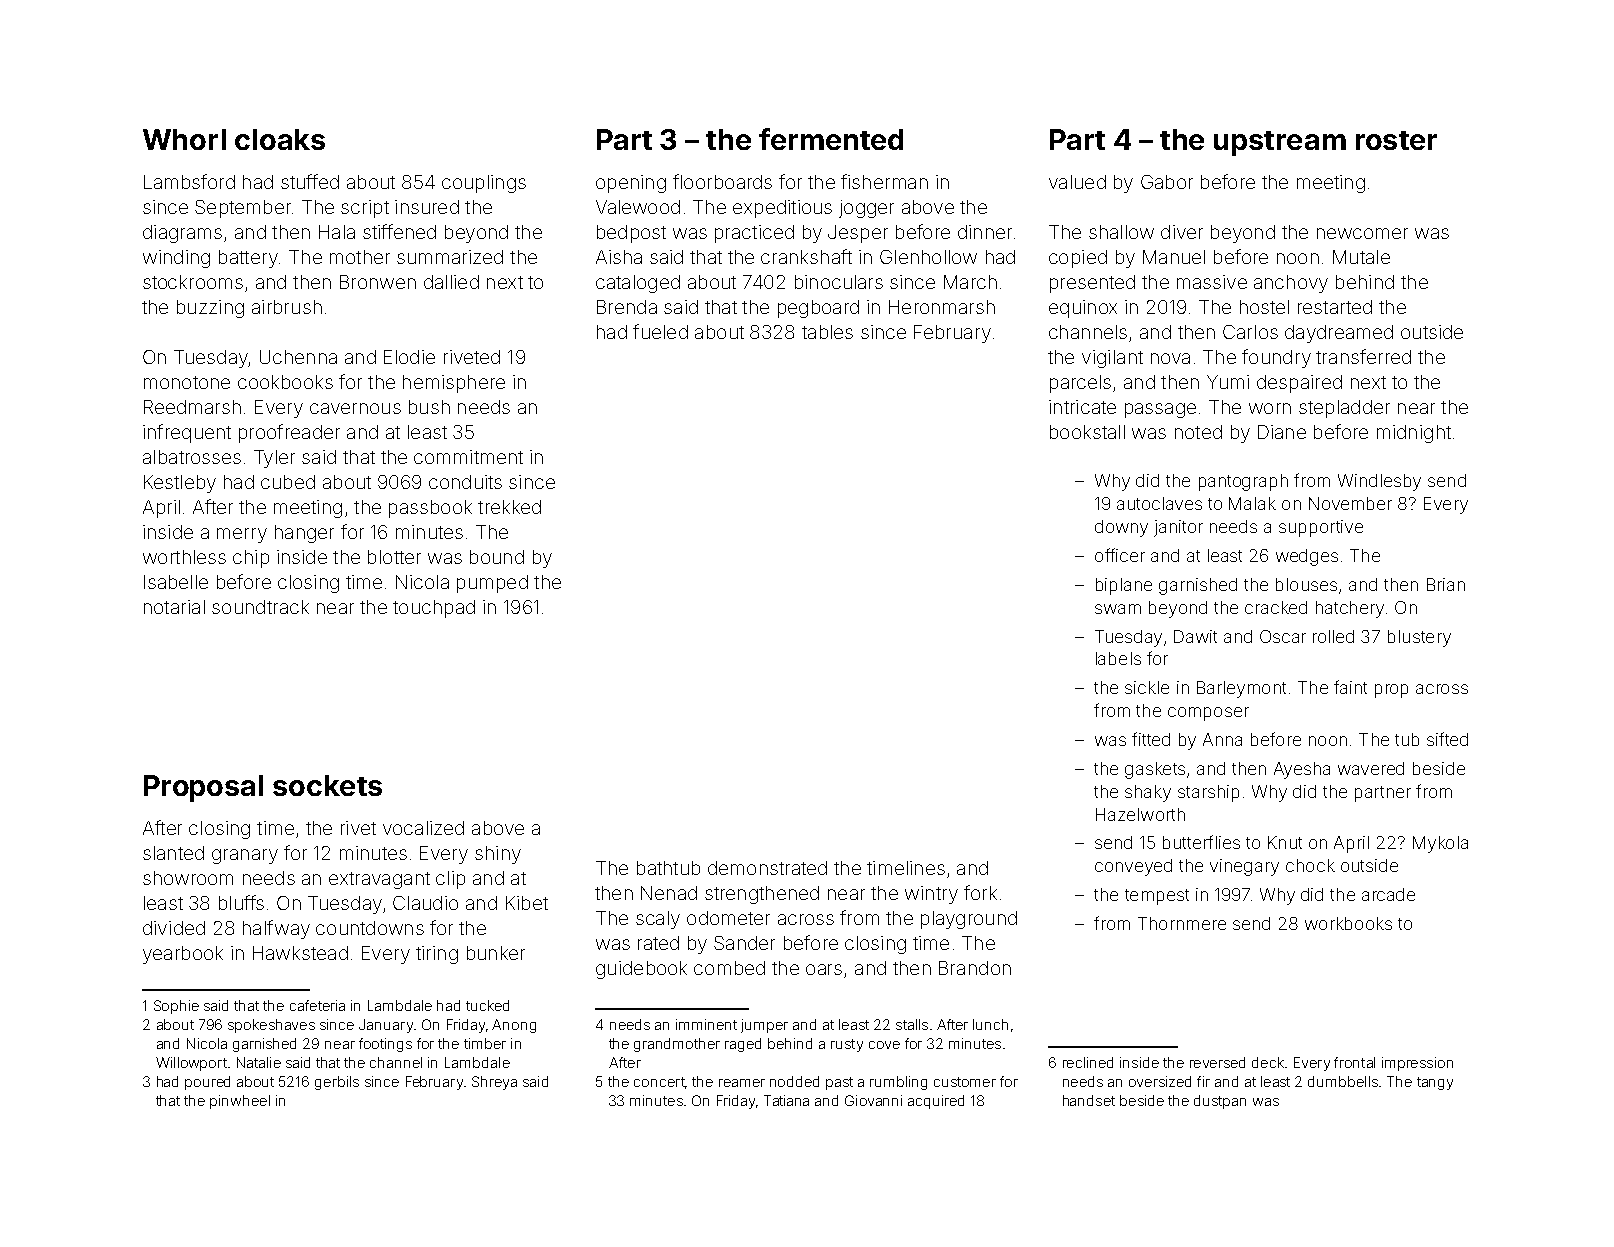 Image resolution: width=1614 pixels, height=1247 pixels. Describe the element at coordinates (494, 1083) in the screenshot. I see `Shreya` at that location.
